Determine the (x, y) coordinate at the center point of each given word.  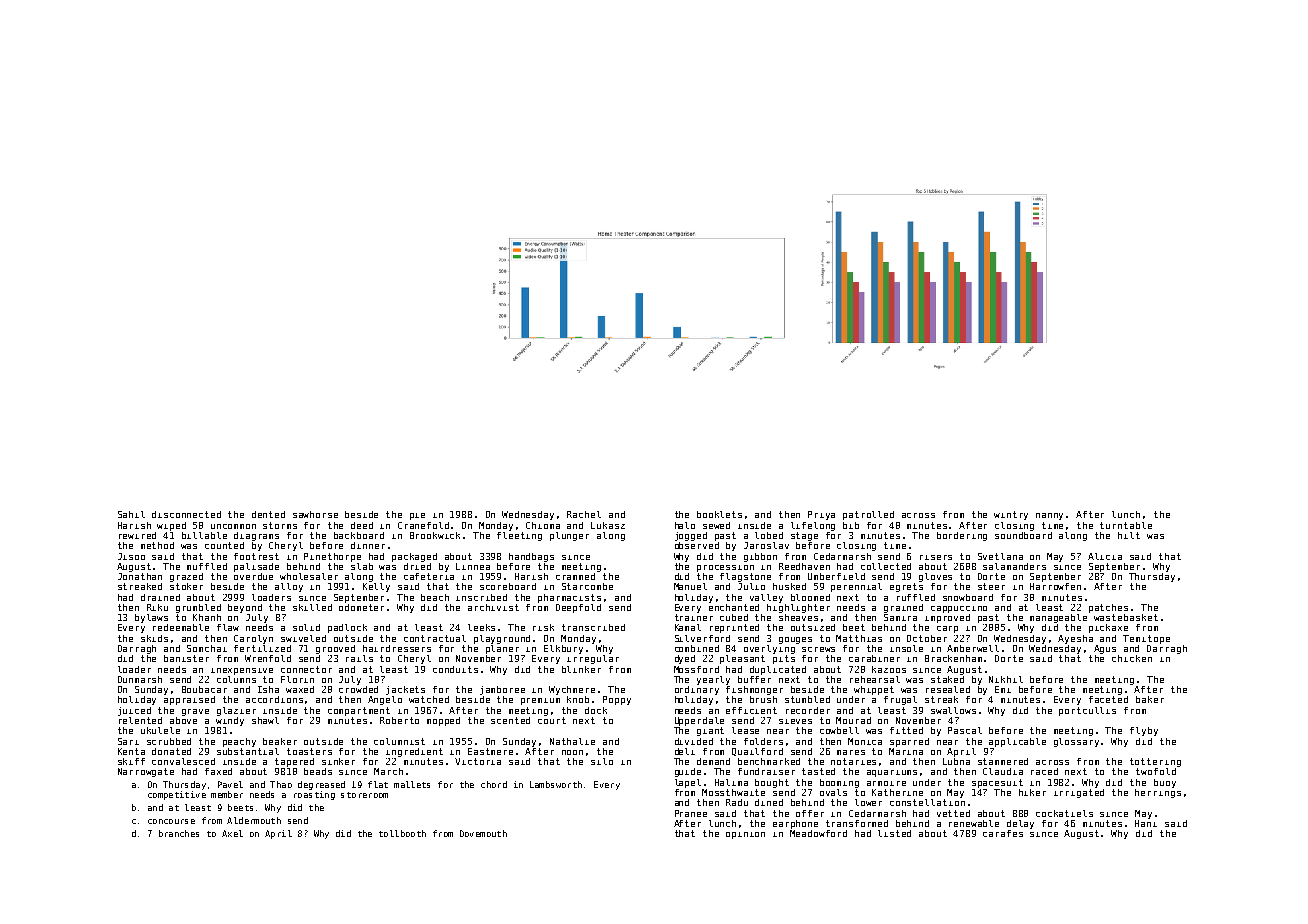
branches (179, 833)
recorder (808, 710)
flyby (1144, 731)
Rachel (584, 514)
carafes (1003, 833)
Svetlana (1000, 556)
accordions (274, 699)
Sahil (131, 514)
